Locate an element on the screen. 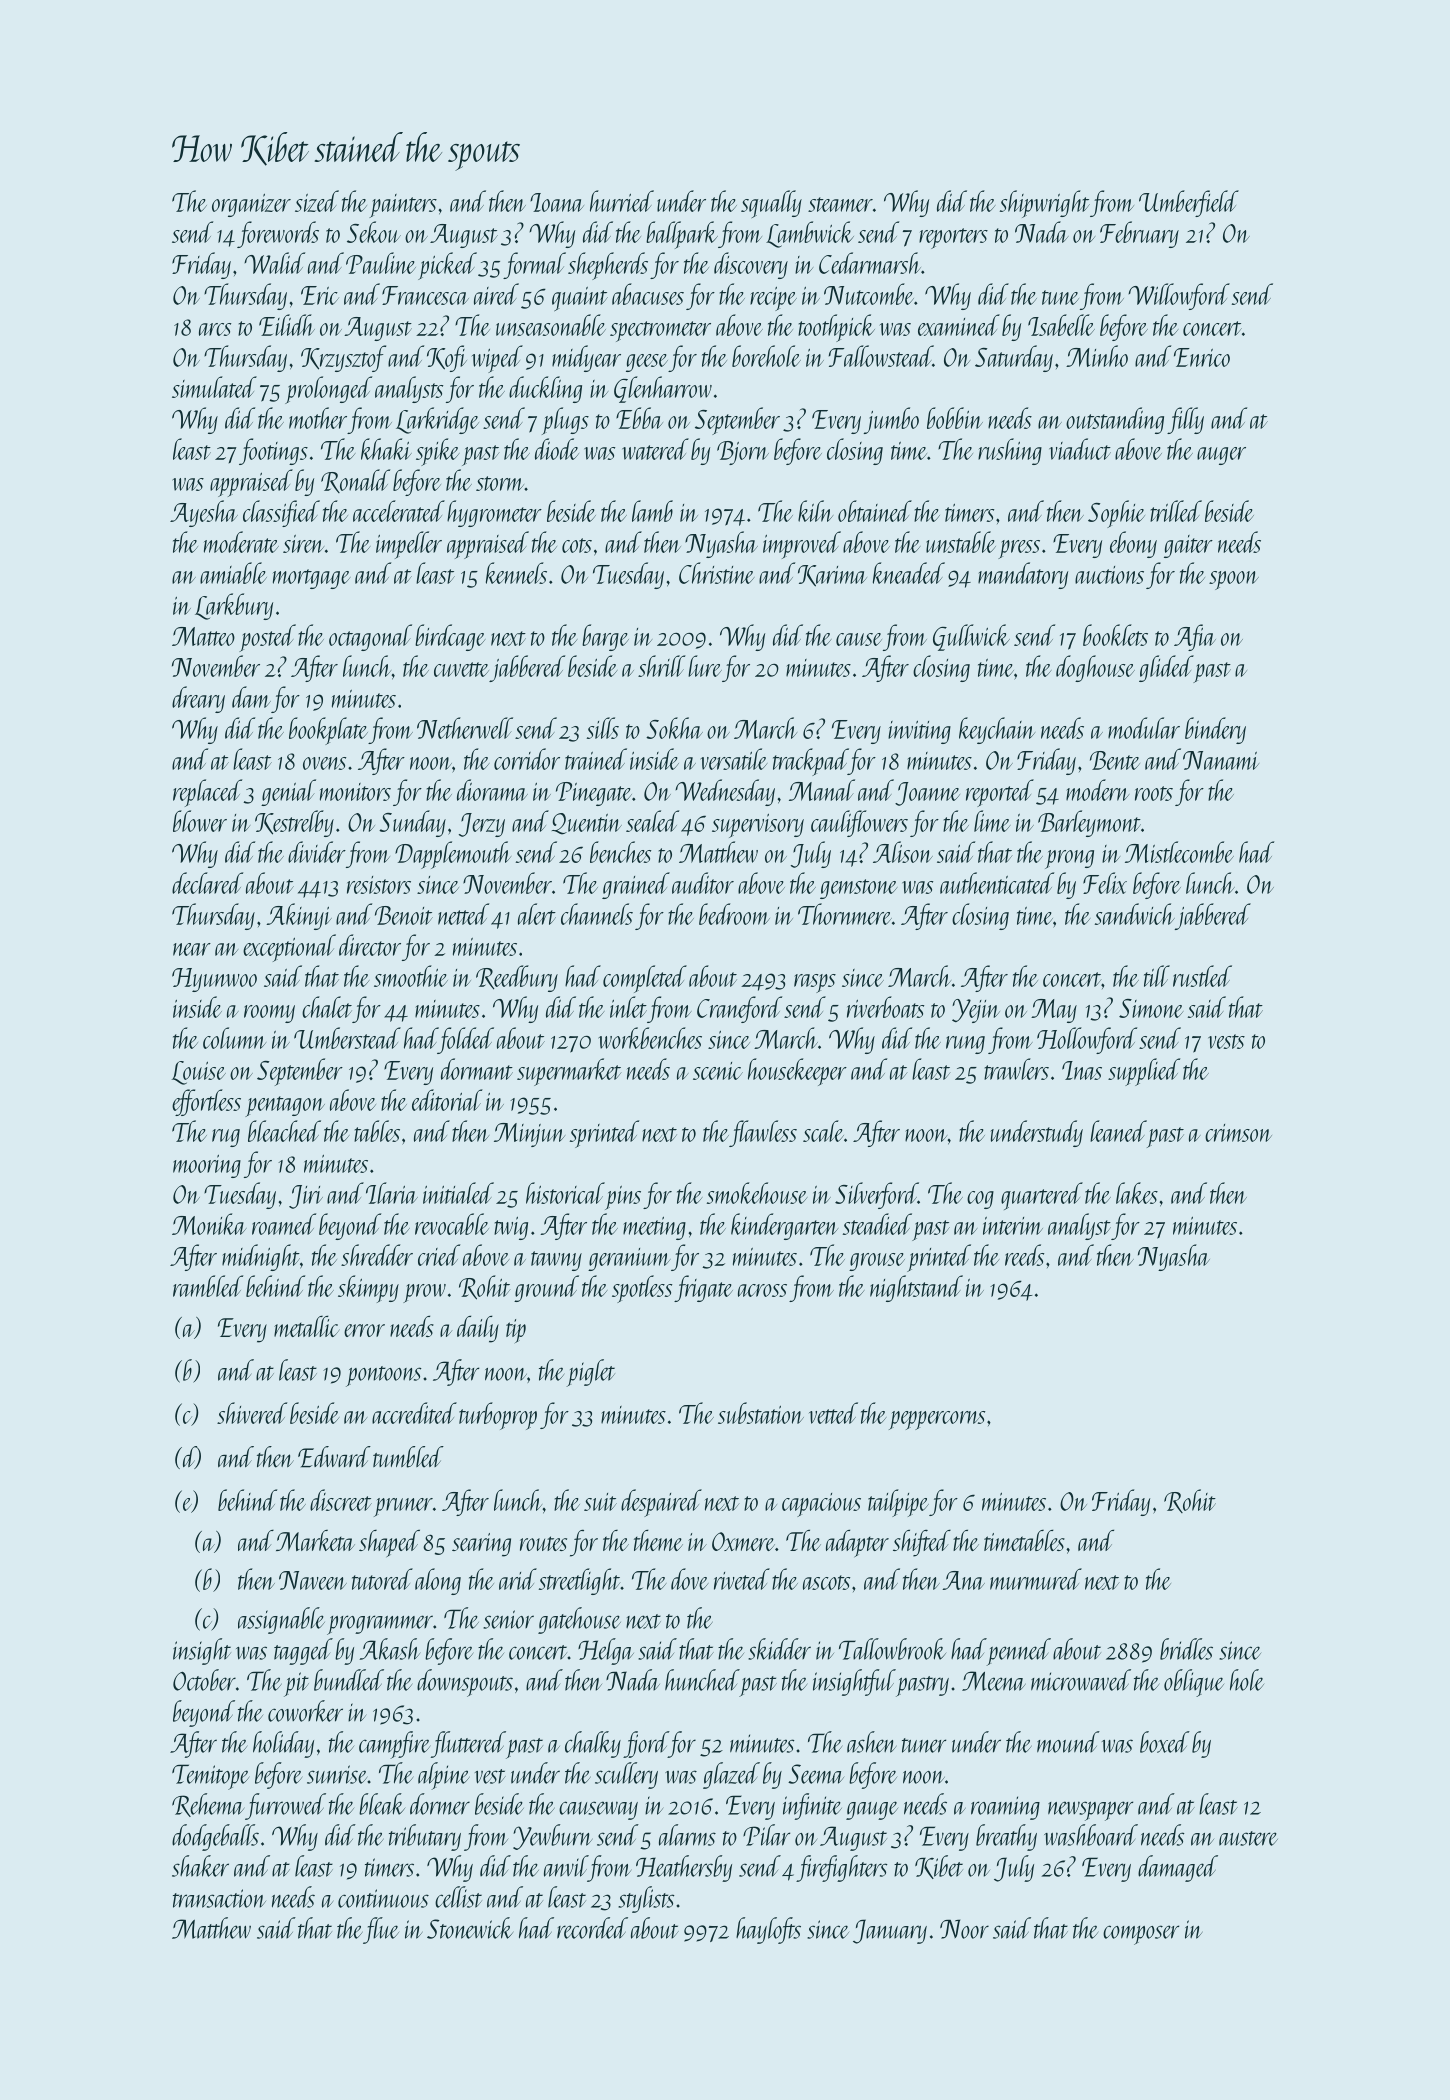 The height and width of the screenshot is (2100, 1450). recorded is located at coordinates (592, 1928).
